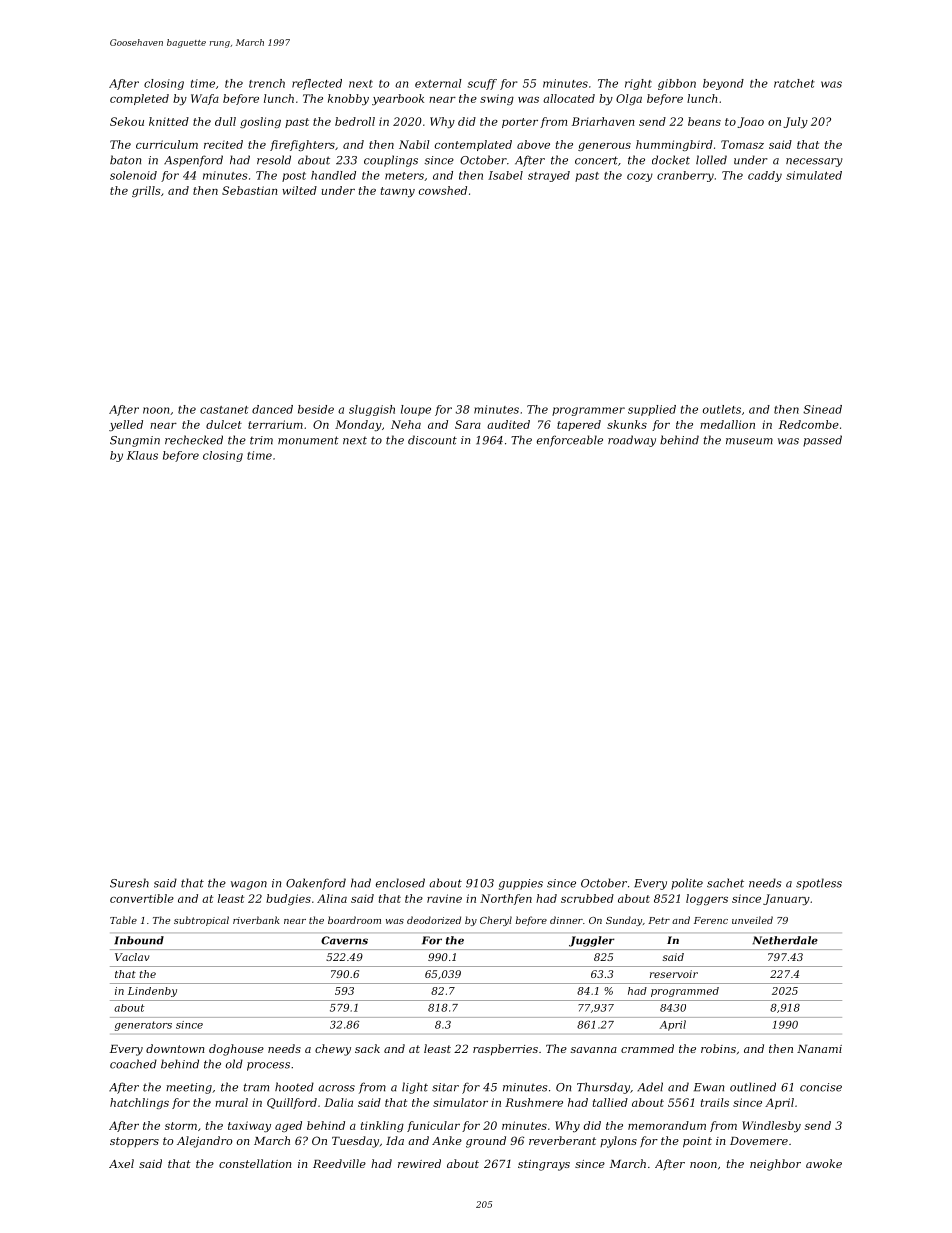 The image size is (952, 1233). What do you see at coordinates (725, 883) in the screenshot?
I see `sachet` at bounding box center [725, 883].
